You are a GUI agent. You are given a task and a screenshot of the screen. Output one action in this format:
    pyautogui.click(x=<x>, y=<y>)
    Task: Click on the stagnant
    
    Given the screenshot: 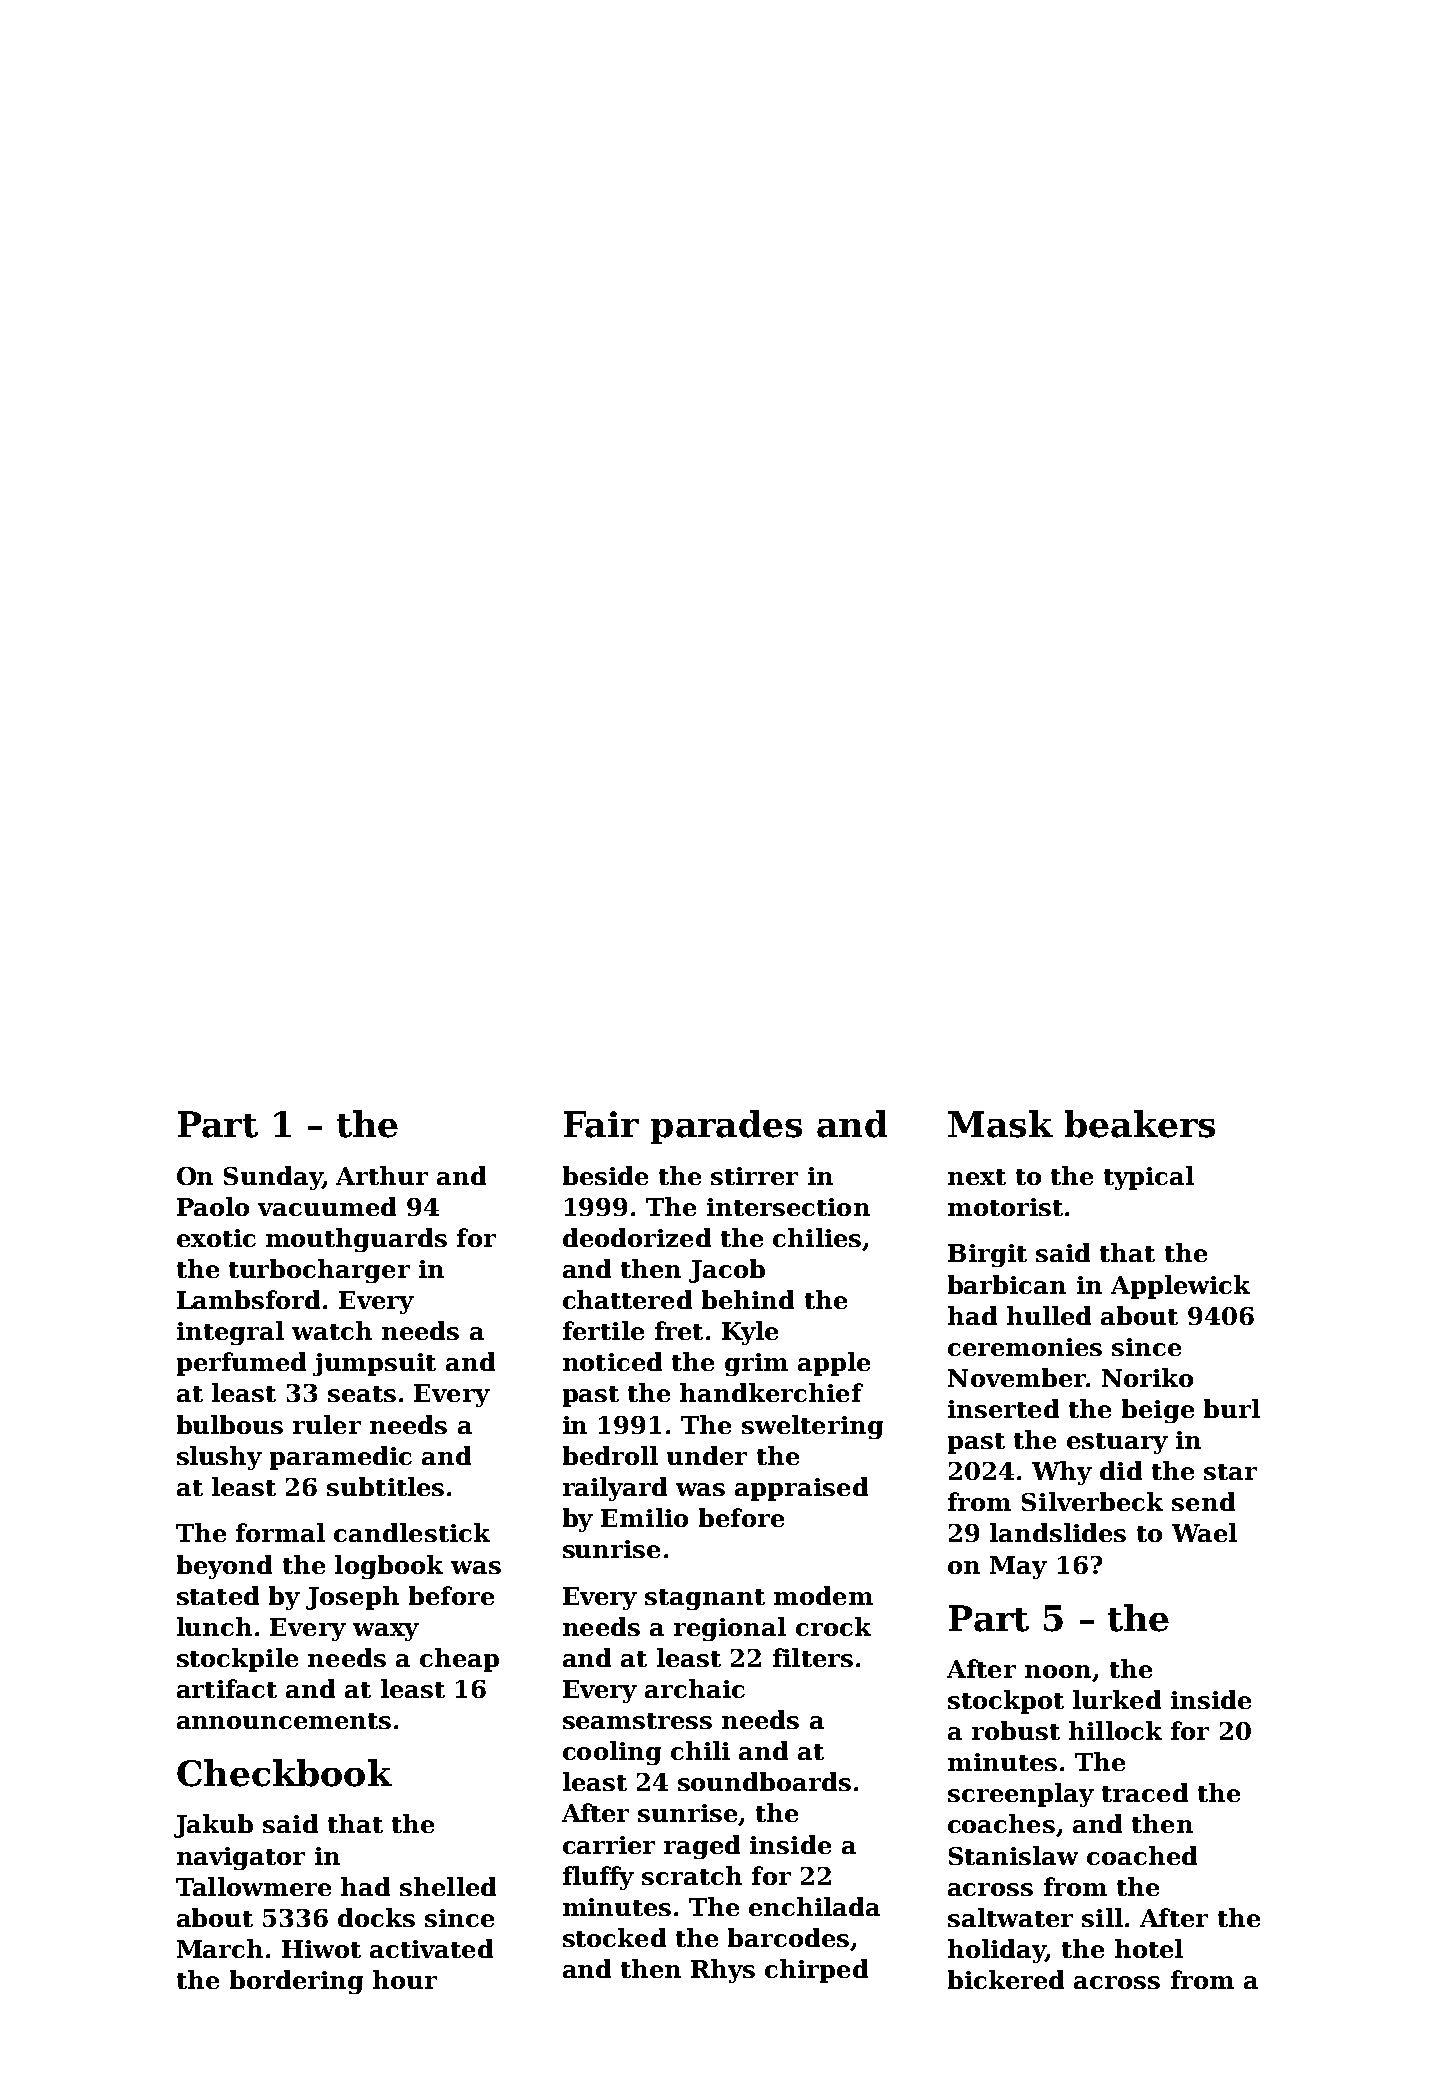 What is the action you would take?
    pyautogui.click(x=705, y=1599)
